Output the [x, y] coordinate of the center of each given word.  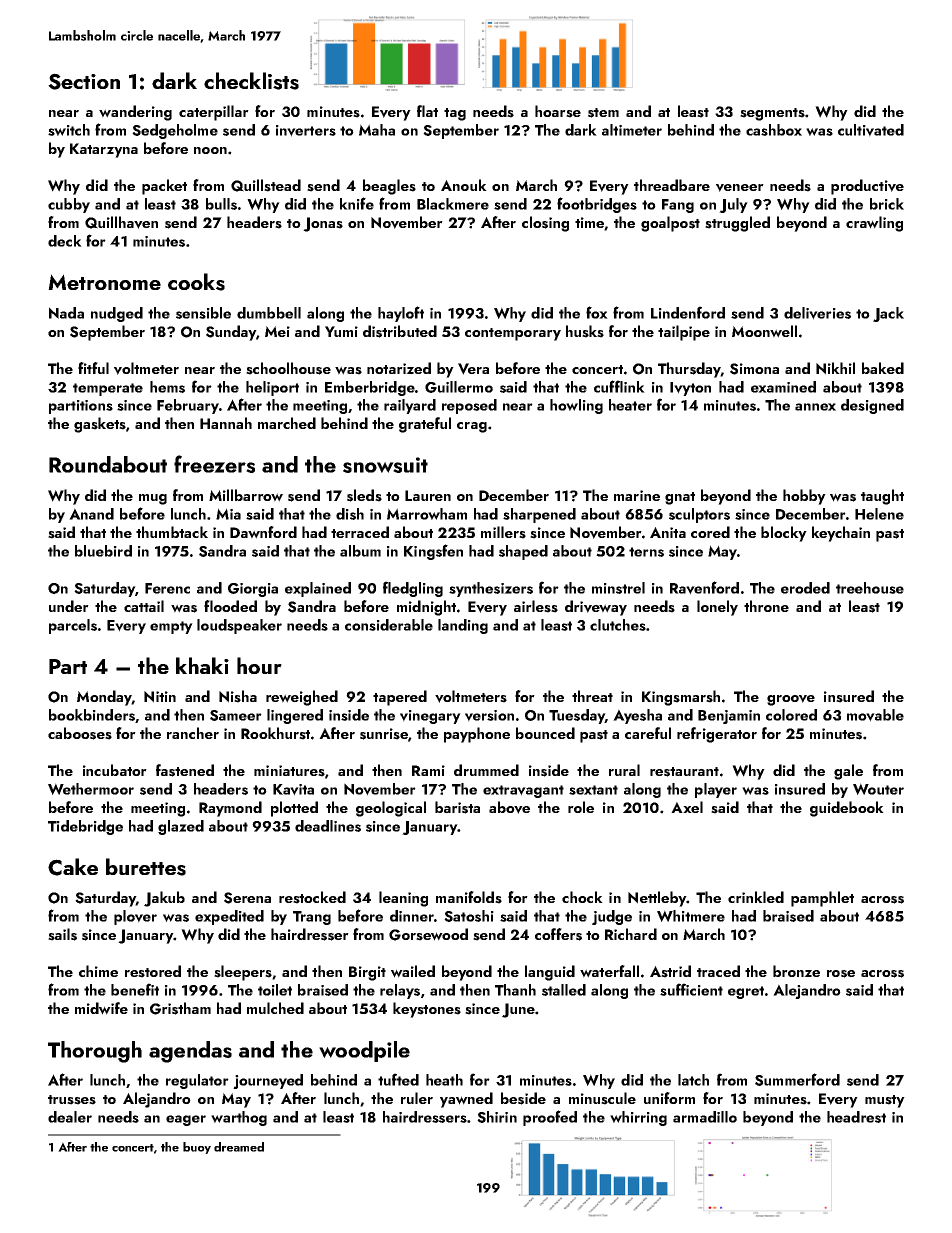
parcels [73, 626]
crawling [874, 224]
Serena [247, 898]
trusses [72, 1100]
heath [444, 1080]
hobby [804, 497]
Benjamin [729, 717]
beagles [389, 187]
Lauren [428, 495]
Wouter [878, 789]
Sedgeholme [175, 131]
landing [463, 626]
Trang [312, 918]
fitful [93, 368]
